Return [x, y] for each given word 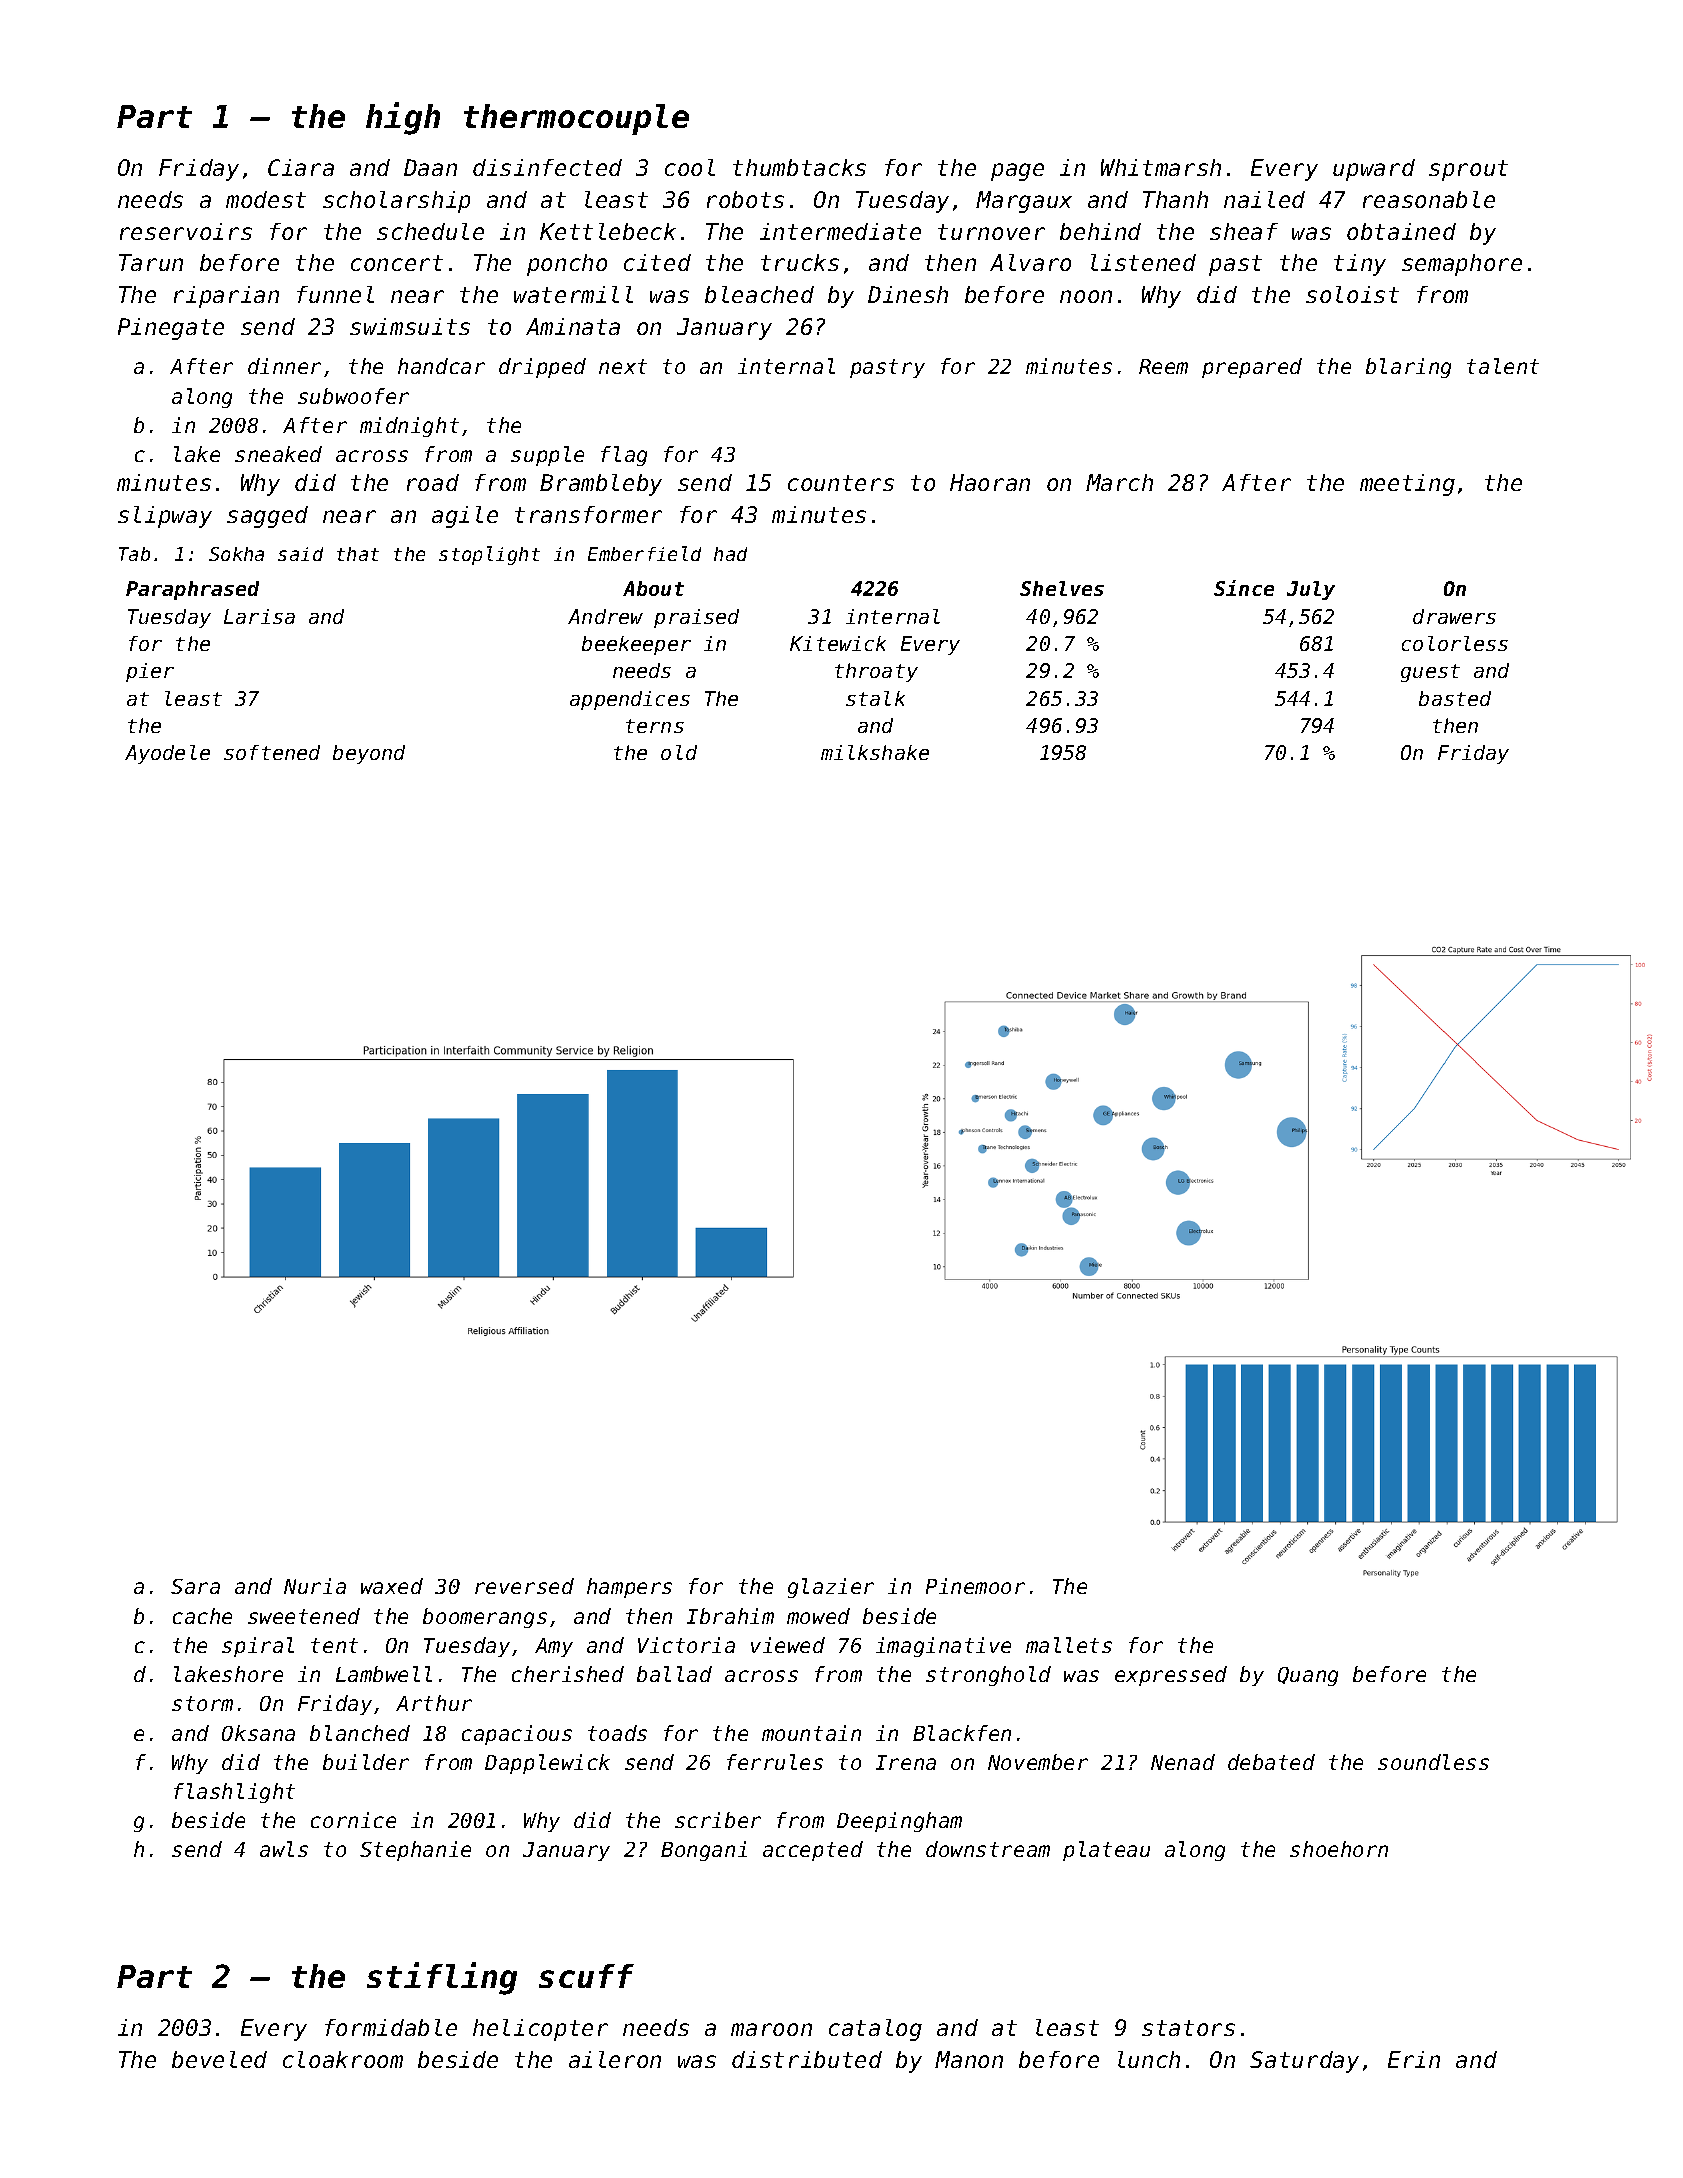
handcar [441, 366]
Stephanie [415, 1851]
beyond [369, 754]
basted [1455, 698]
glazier [831, 1588]
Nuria [315, 1586]
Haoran [990, 482]
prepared [1252, 368]
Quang [1308, 1676]
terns [655, 726]
